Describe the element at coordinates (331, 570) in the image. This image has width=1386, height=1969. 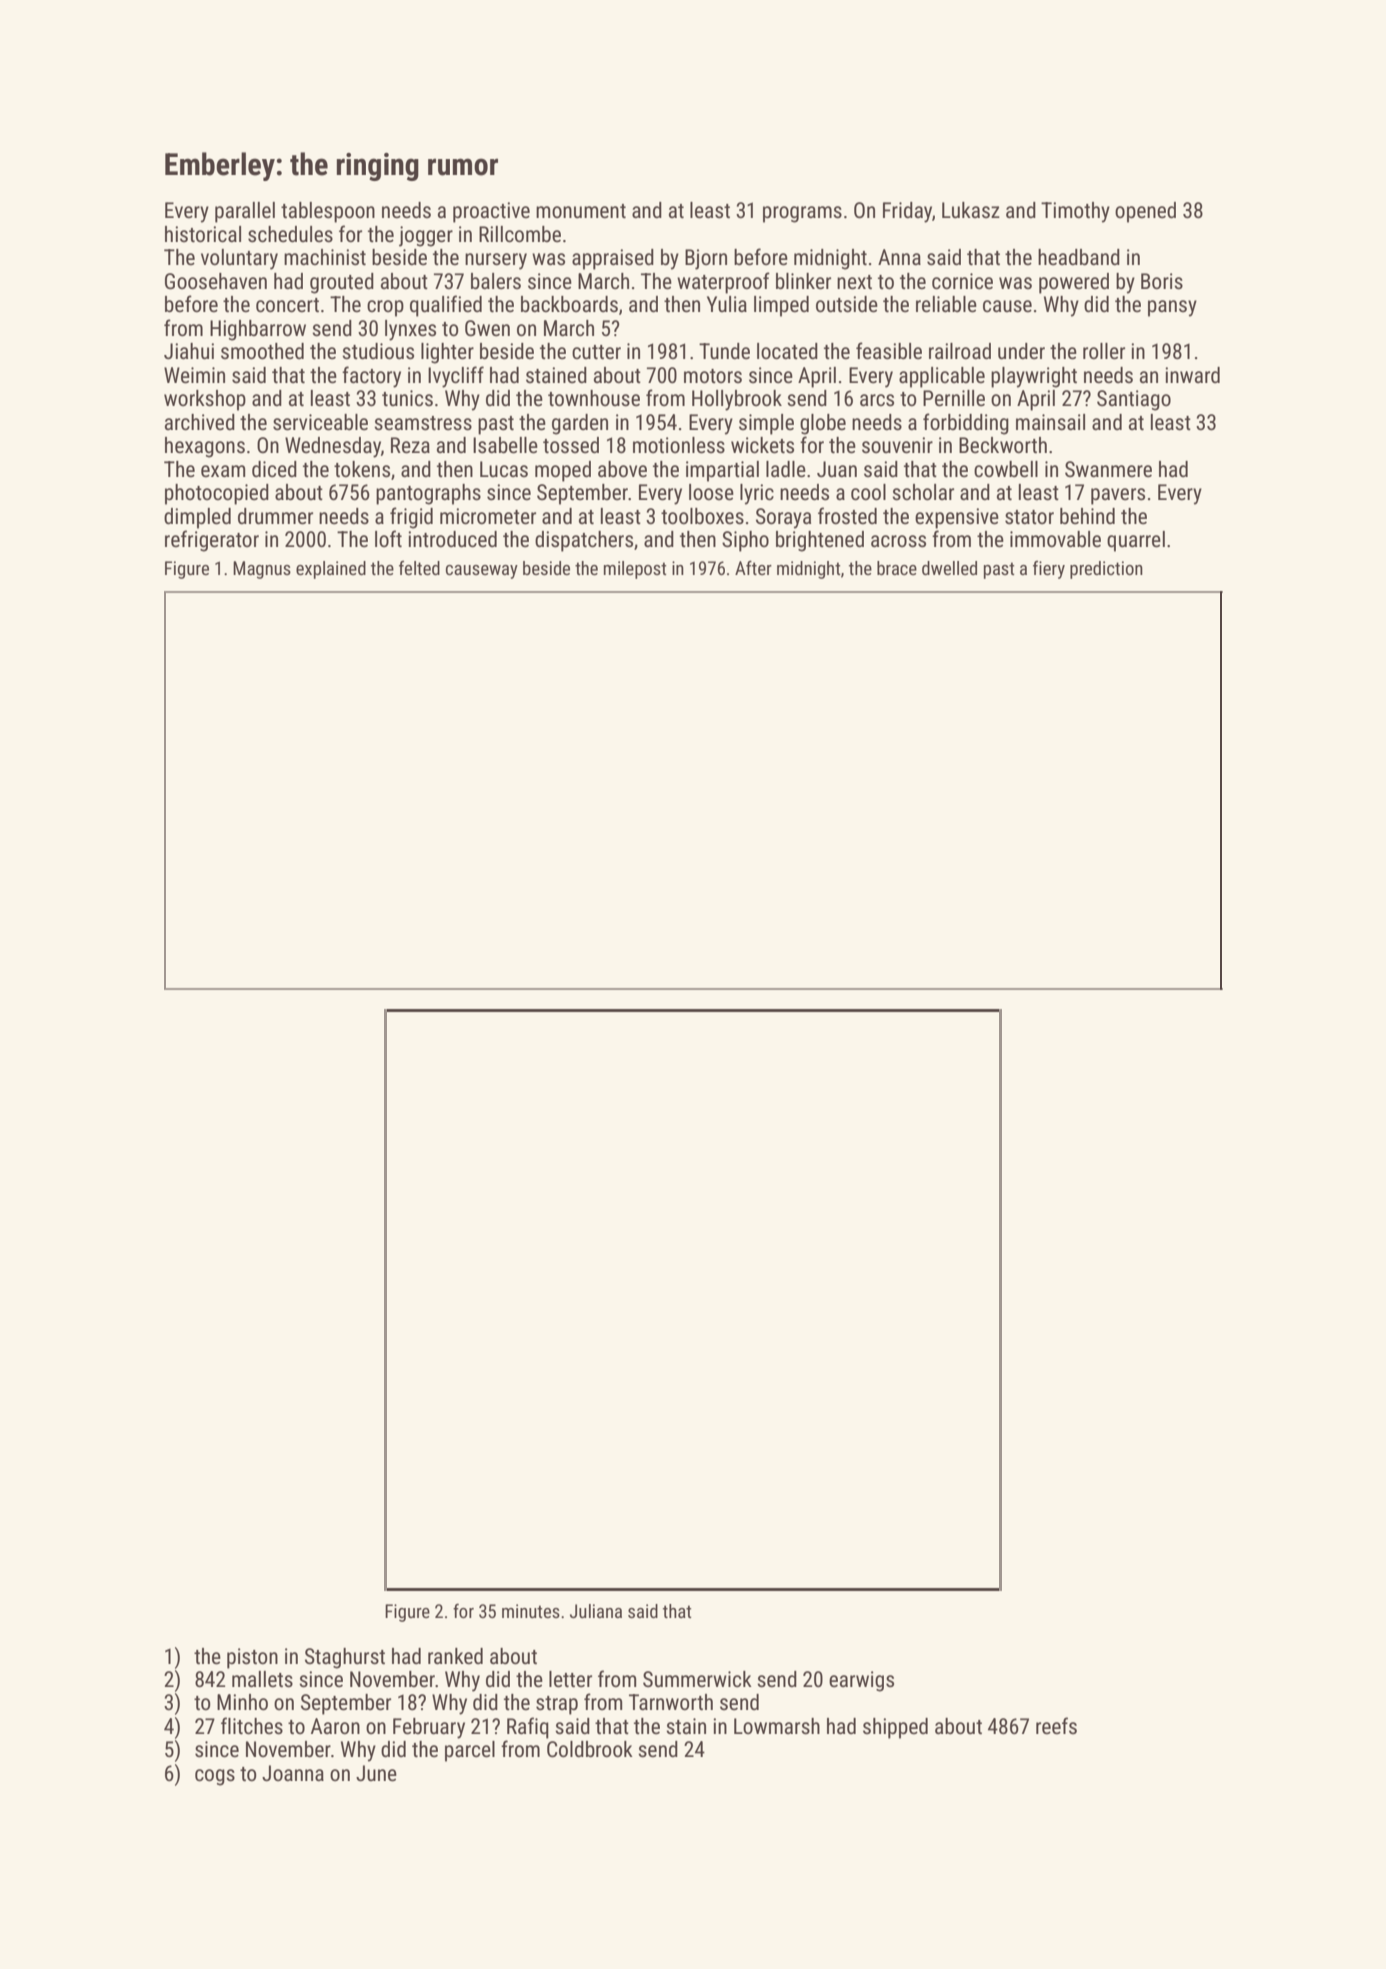
I see `explained` at that location.
